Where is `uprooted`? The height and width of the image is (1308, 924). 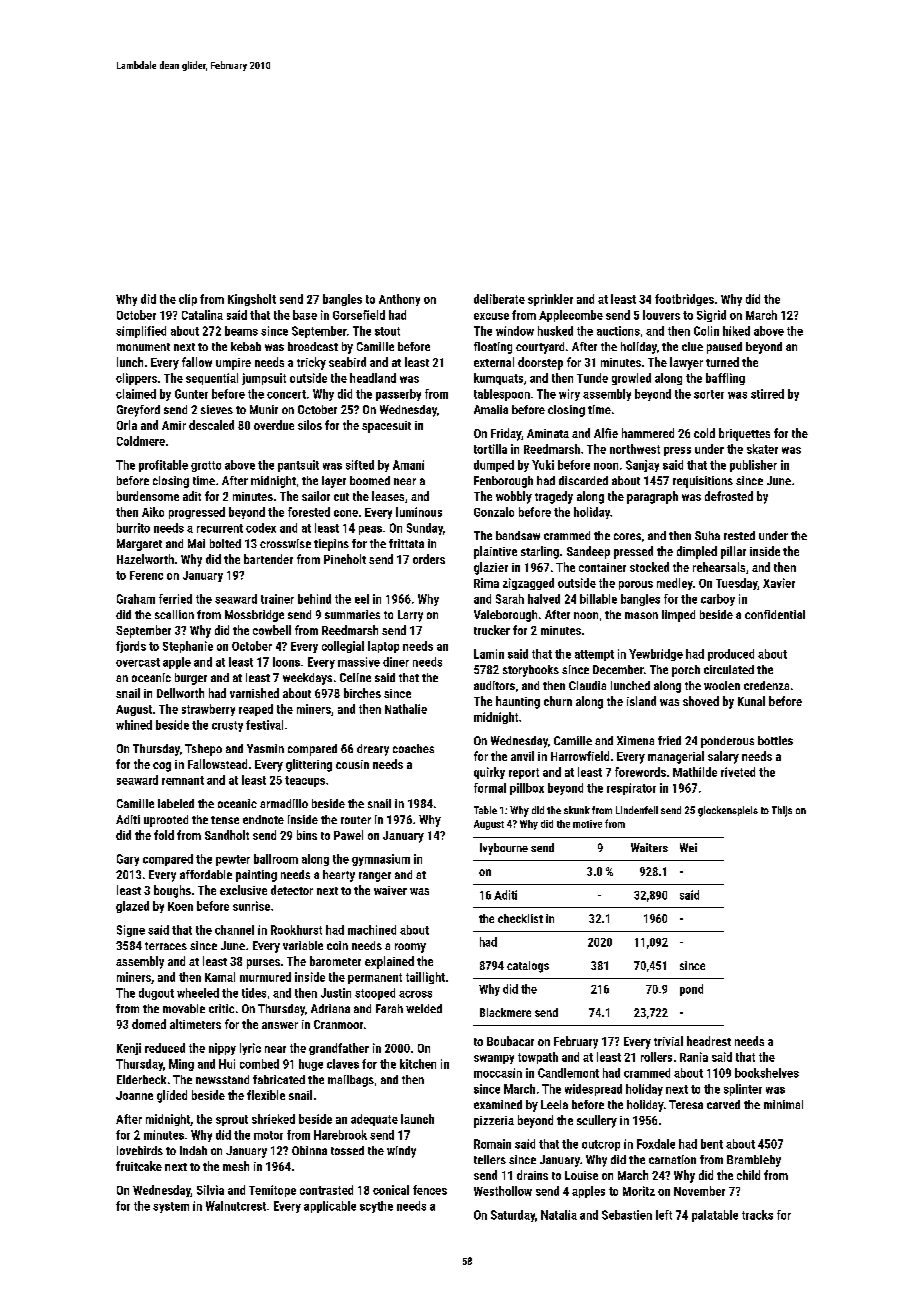
uprooted is located at coordinates (166, 821).
